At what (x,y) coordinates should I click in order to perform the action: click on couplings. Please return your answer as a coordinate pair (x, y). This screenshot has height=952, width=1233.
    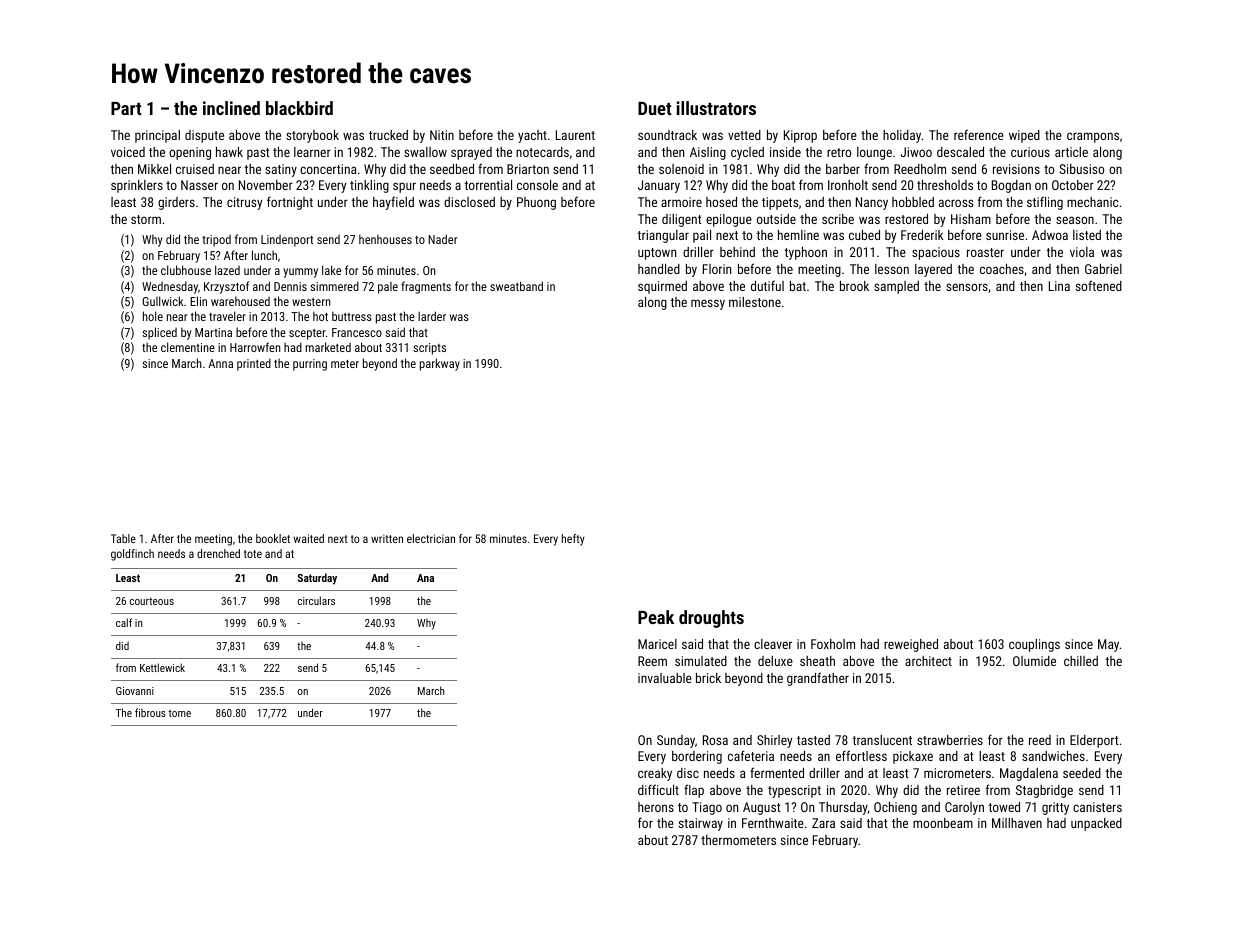
    Looking at the image, I should click on (1034, 645).
